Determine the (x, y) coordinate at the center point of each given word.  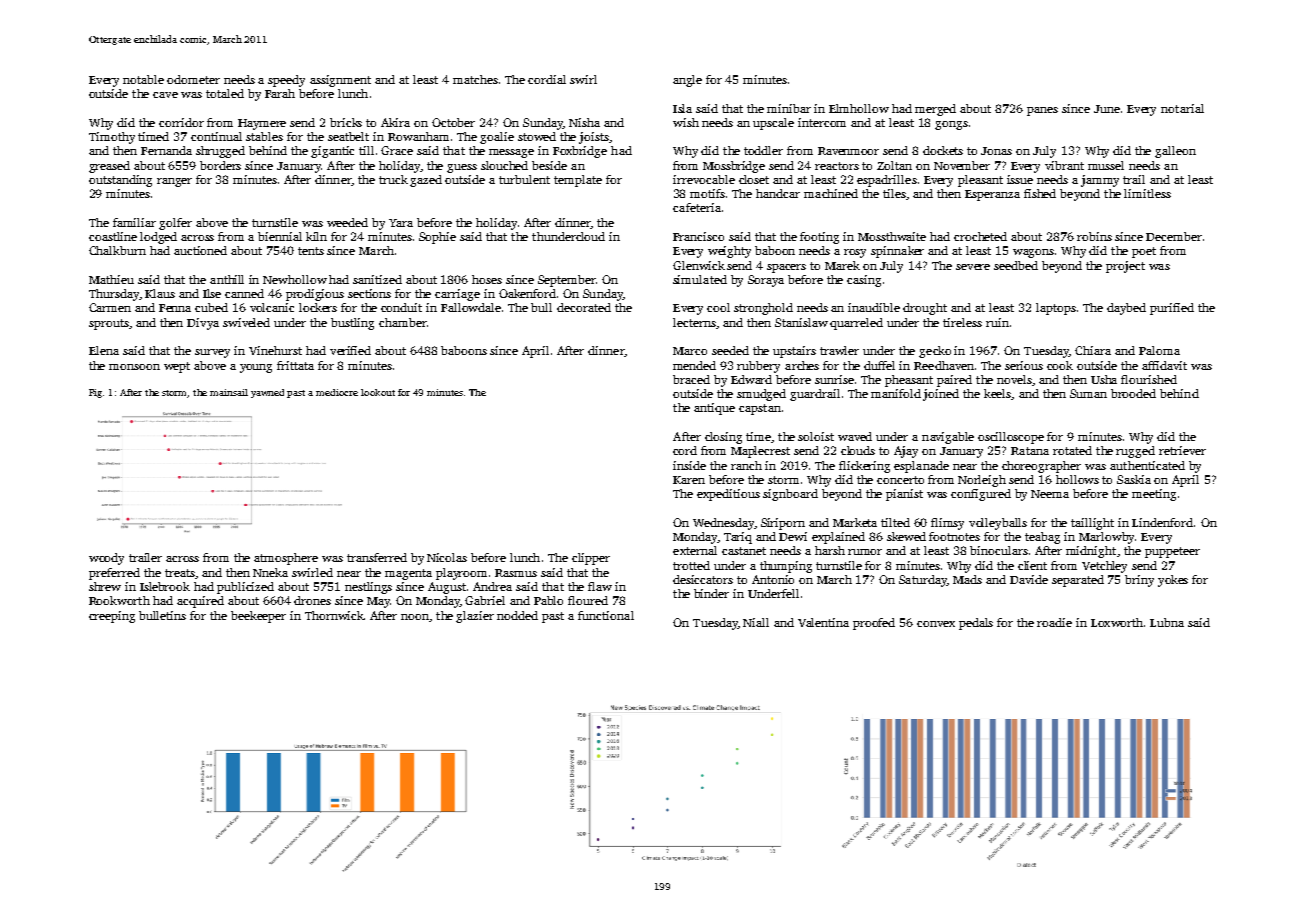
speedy (286, 81)
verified (350, 350)
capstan (760, 409)
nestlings (368, 588)
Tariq (738, 538)
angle (687, 81)
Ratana (1030, 451)
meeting (1154, 495)
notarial (1182, 108)
